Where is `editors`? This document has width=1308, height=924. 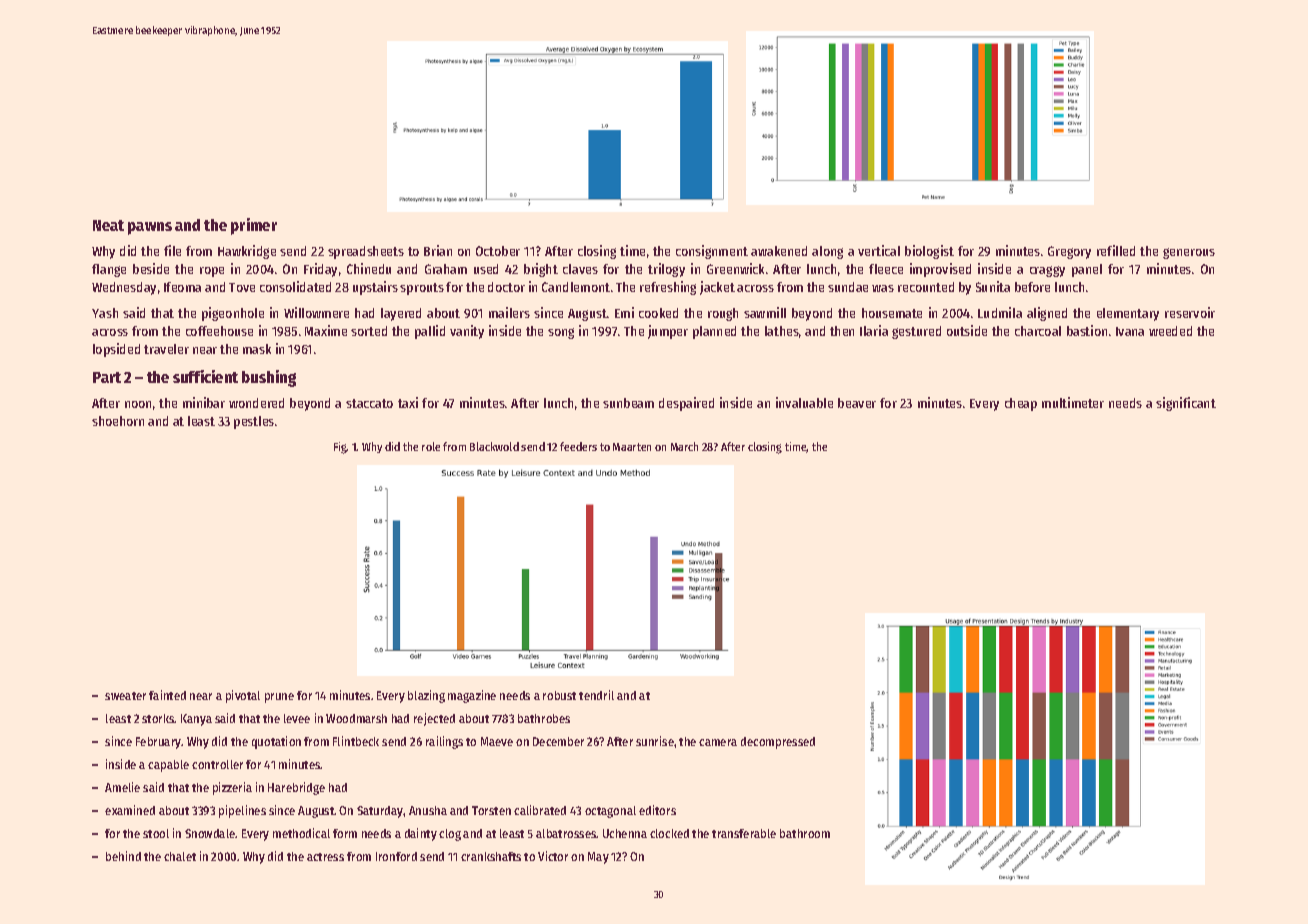 editors is located at coordinates (657, 810).
